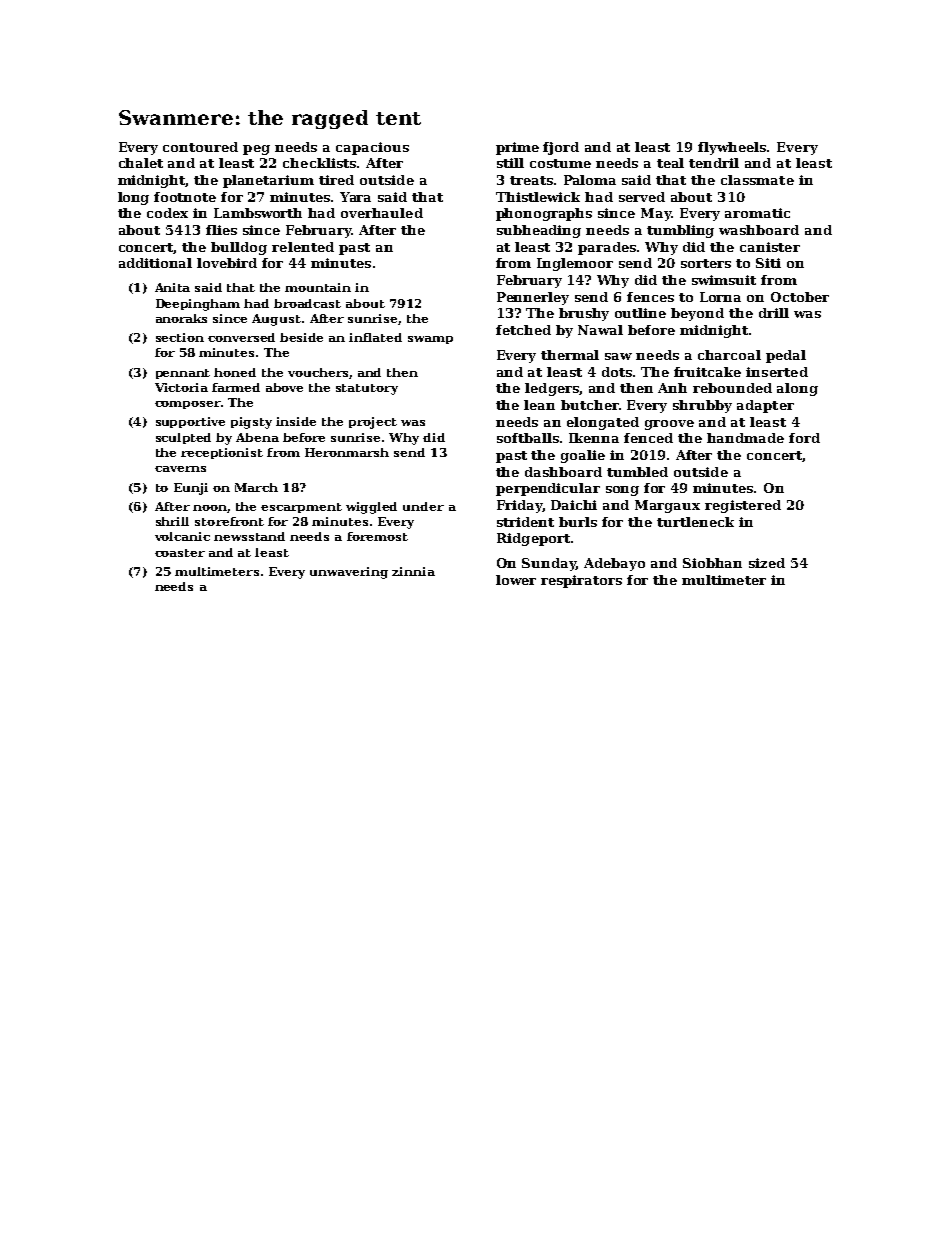 The width and height of the screenshot is (952, 1233). What do you see at coordinates (528, 438) in the screenshot?
I see `softballs` at bounding box center [528, 438].
